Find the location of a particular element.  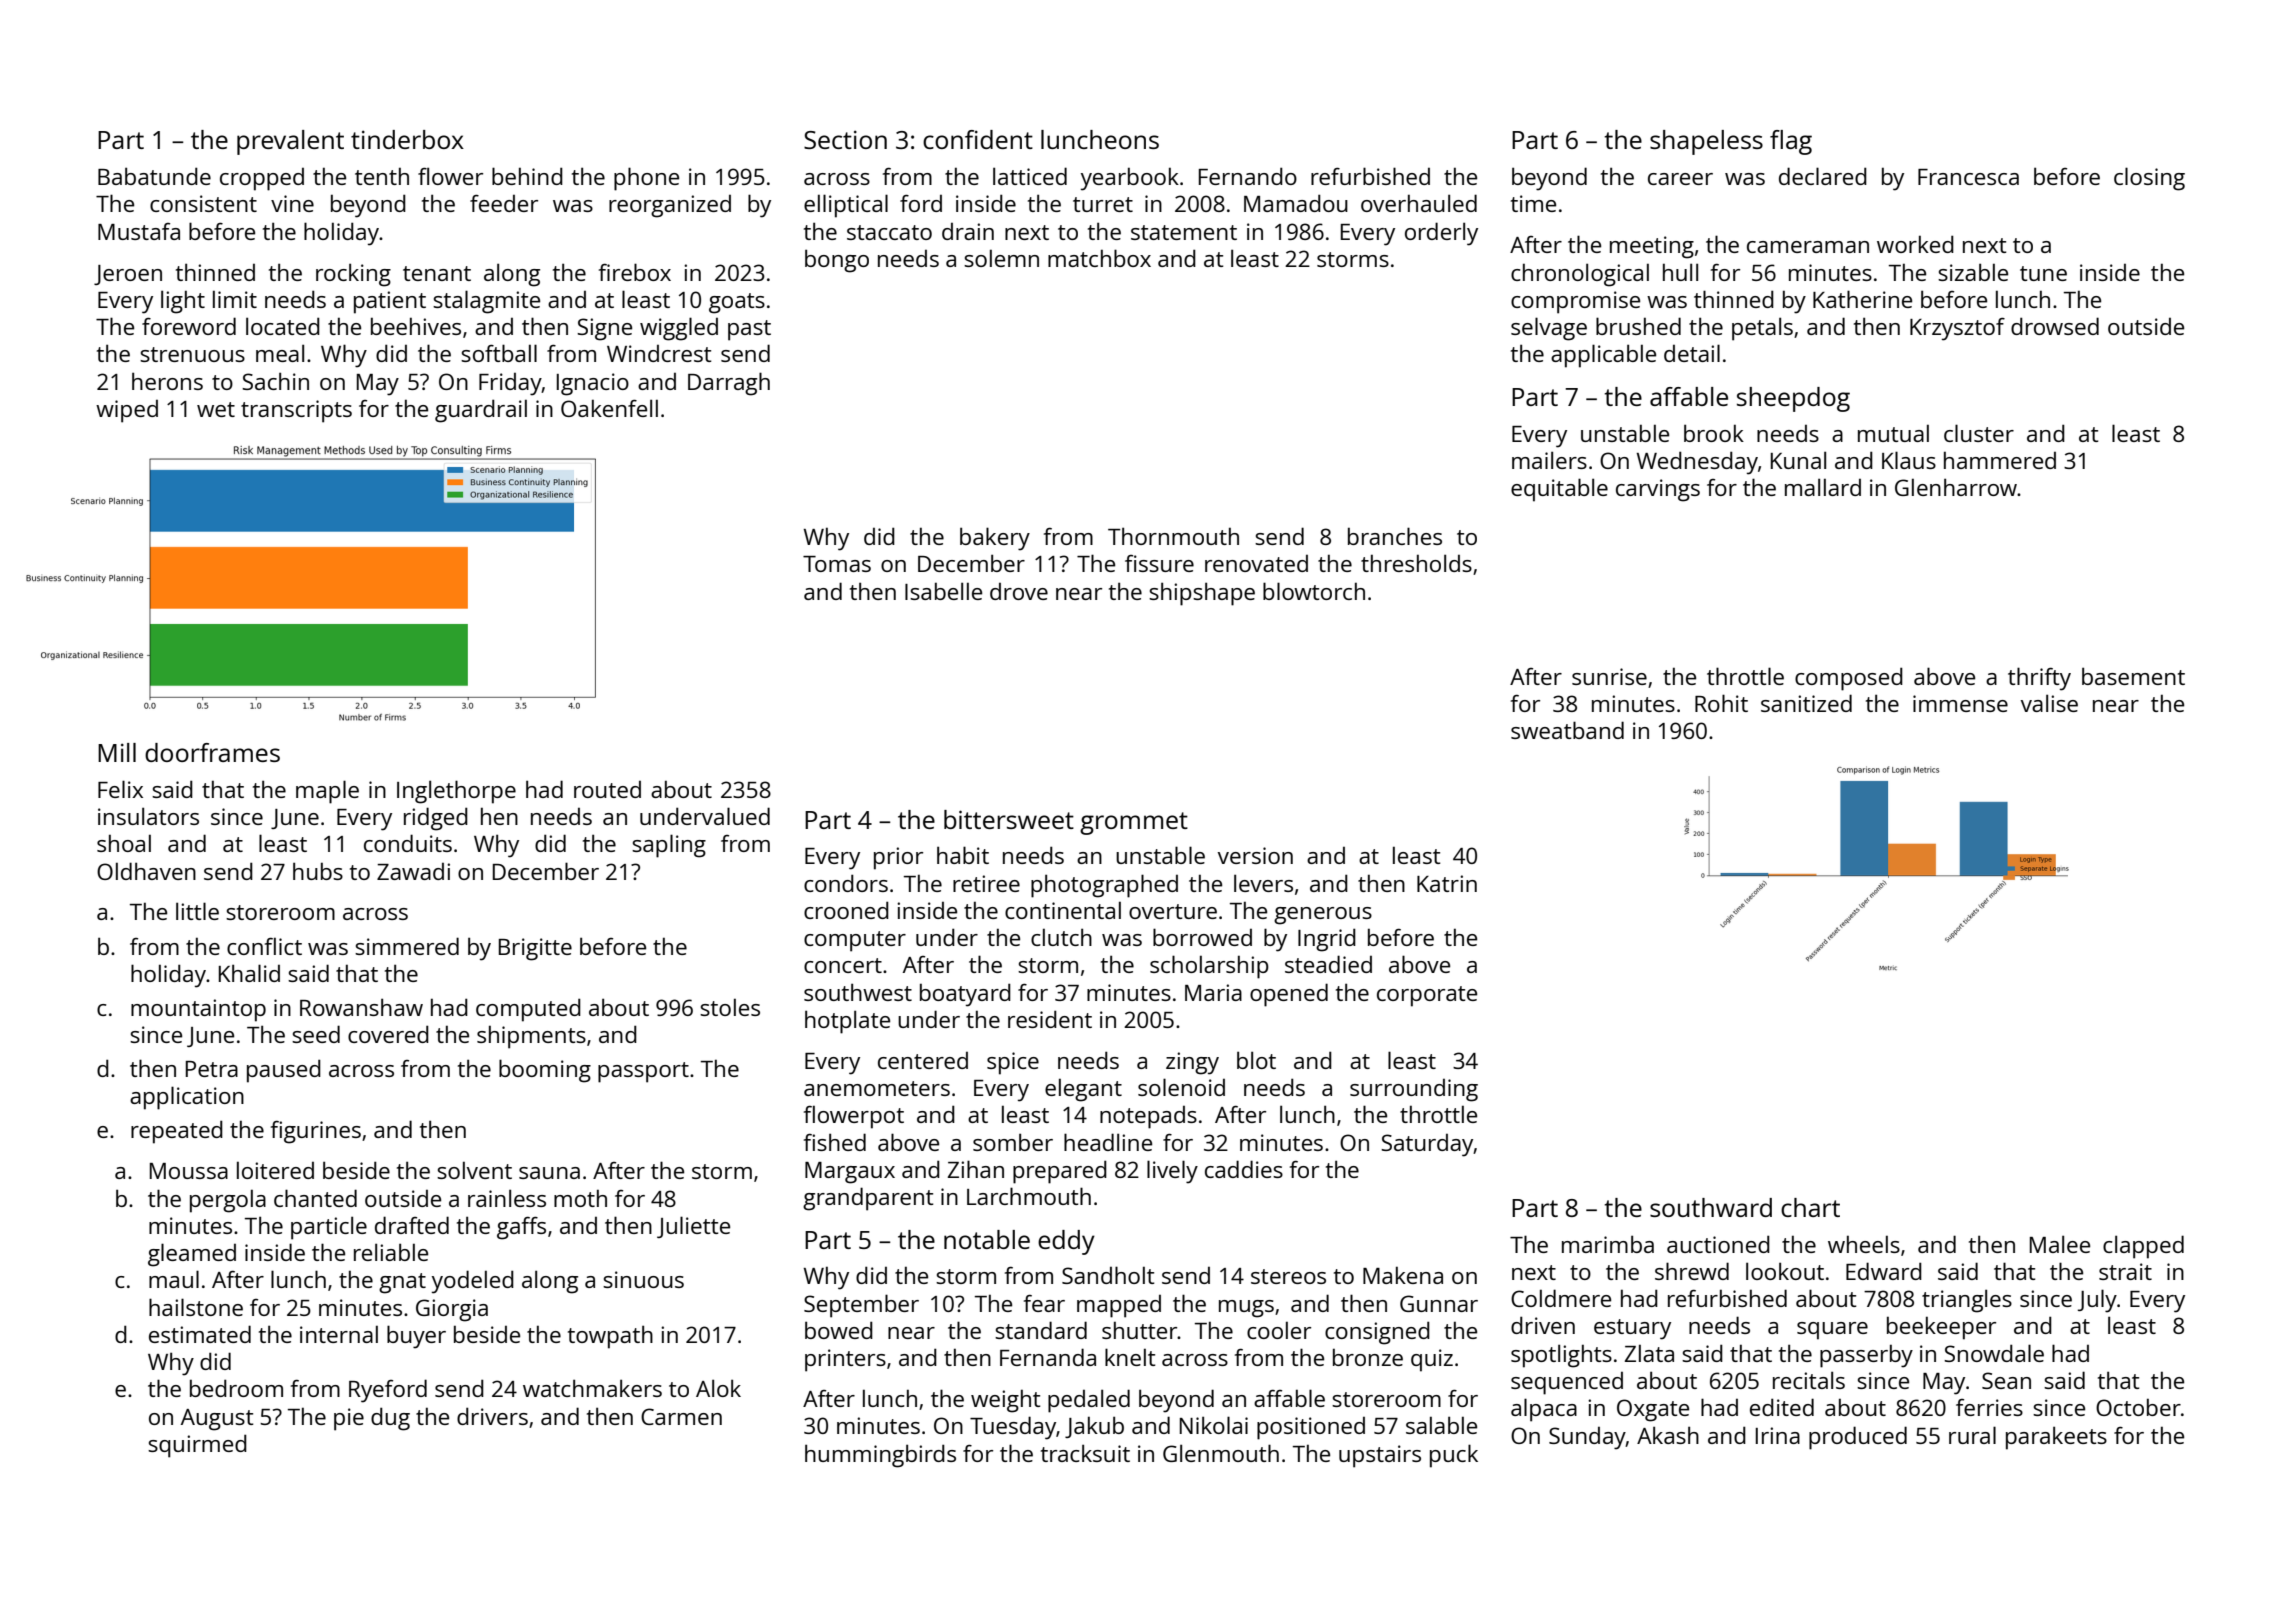

drove is located at coordinates (1019, 591).
